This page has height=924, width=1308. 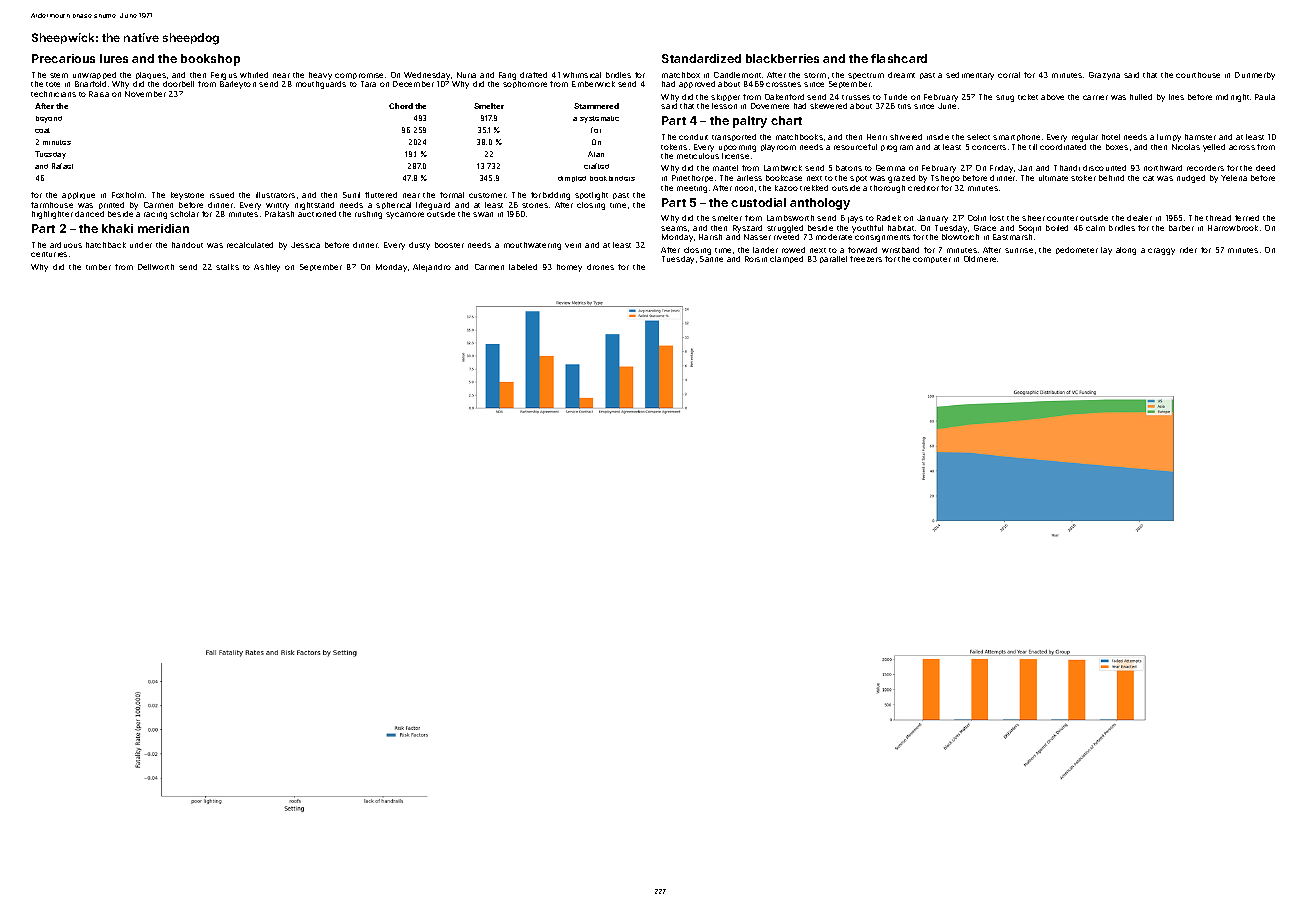 I want to click on across, so click(x=1242, y=147).
